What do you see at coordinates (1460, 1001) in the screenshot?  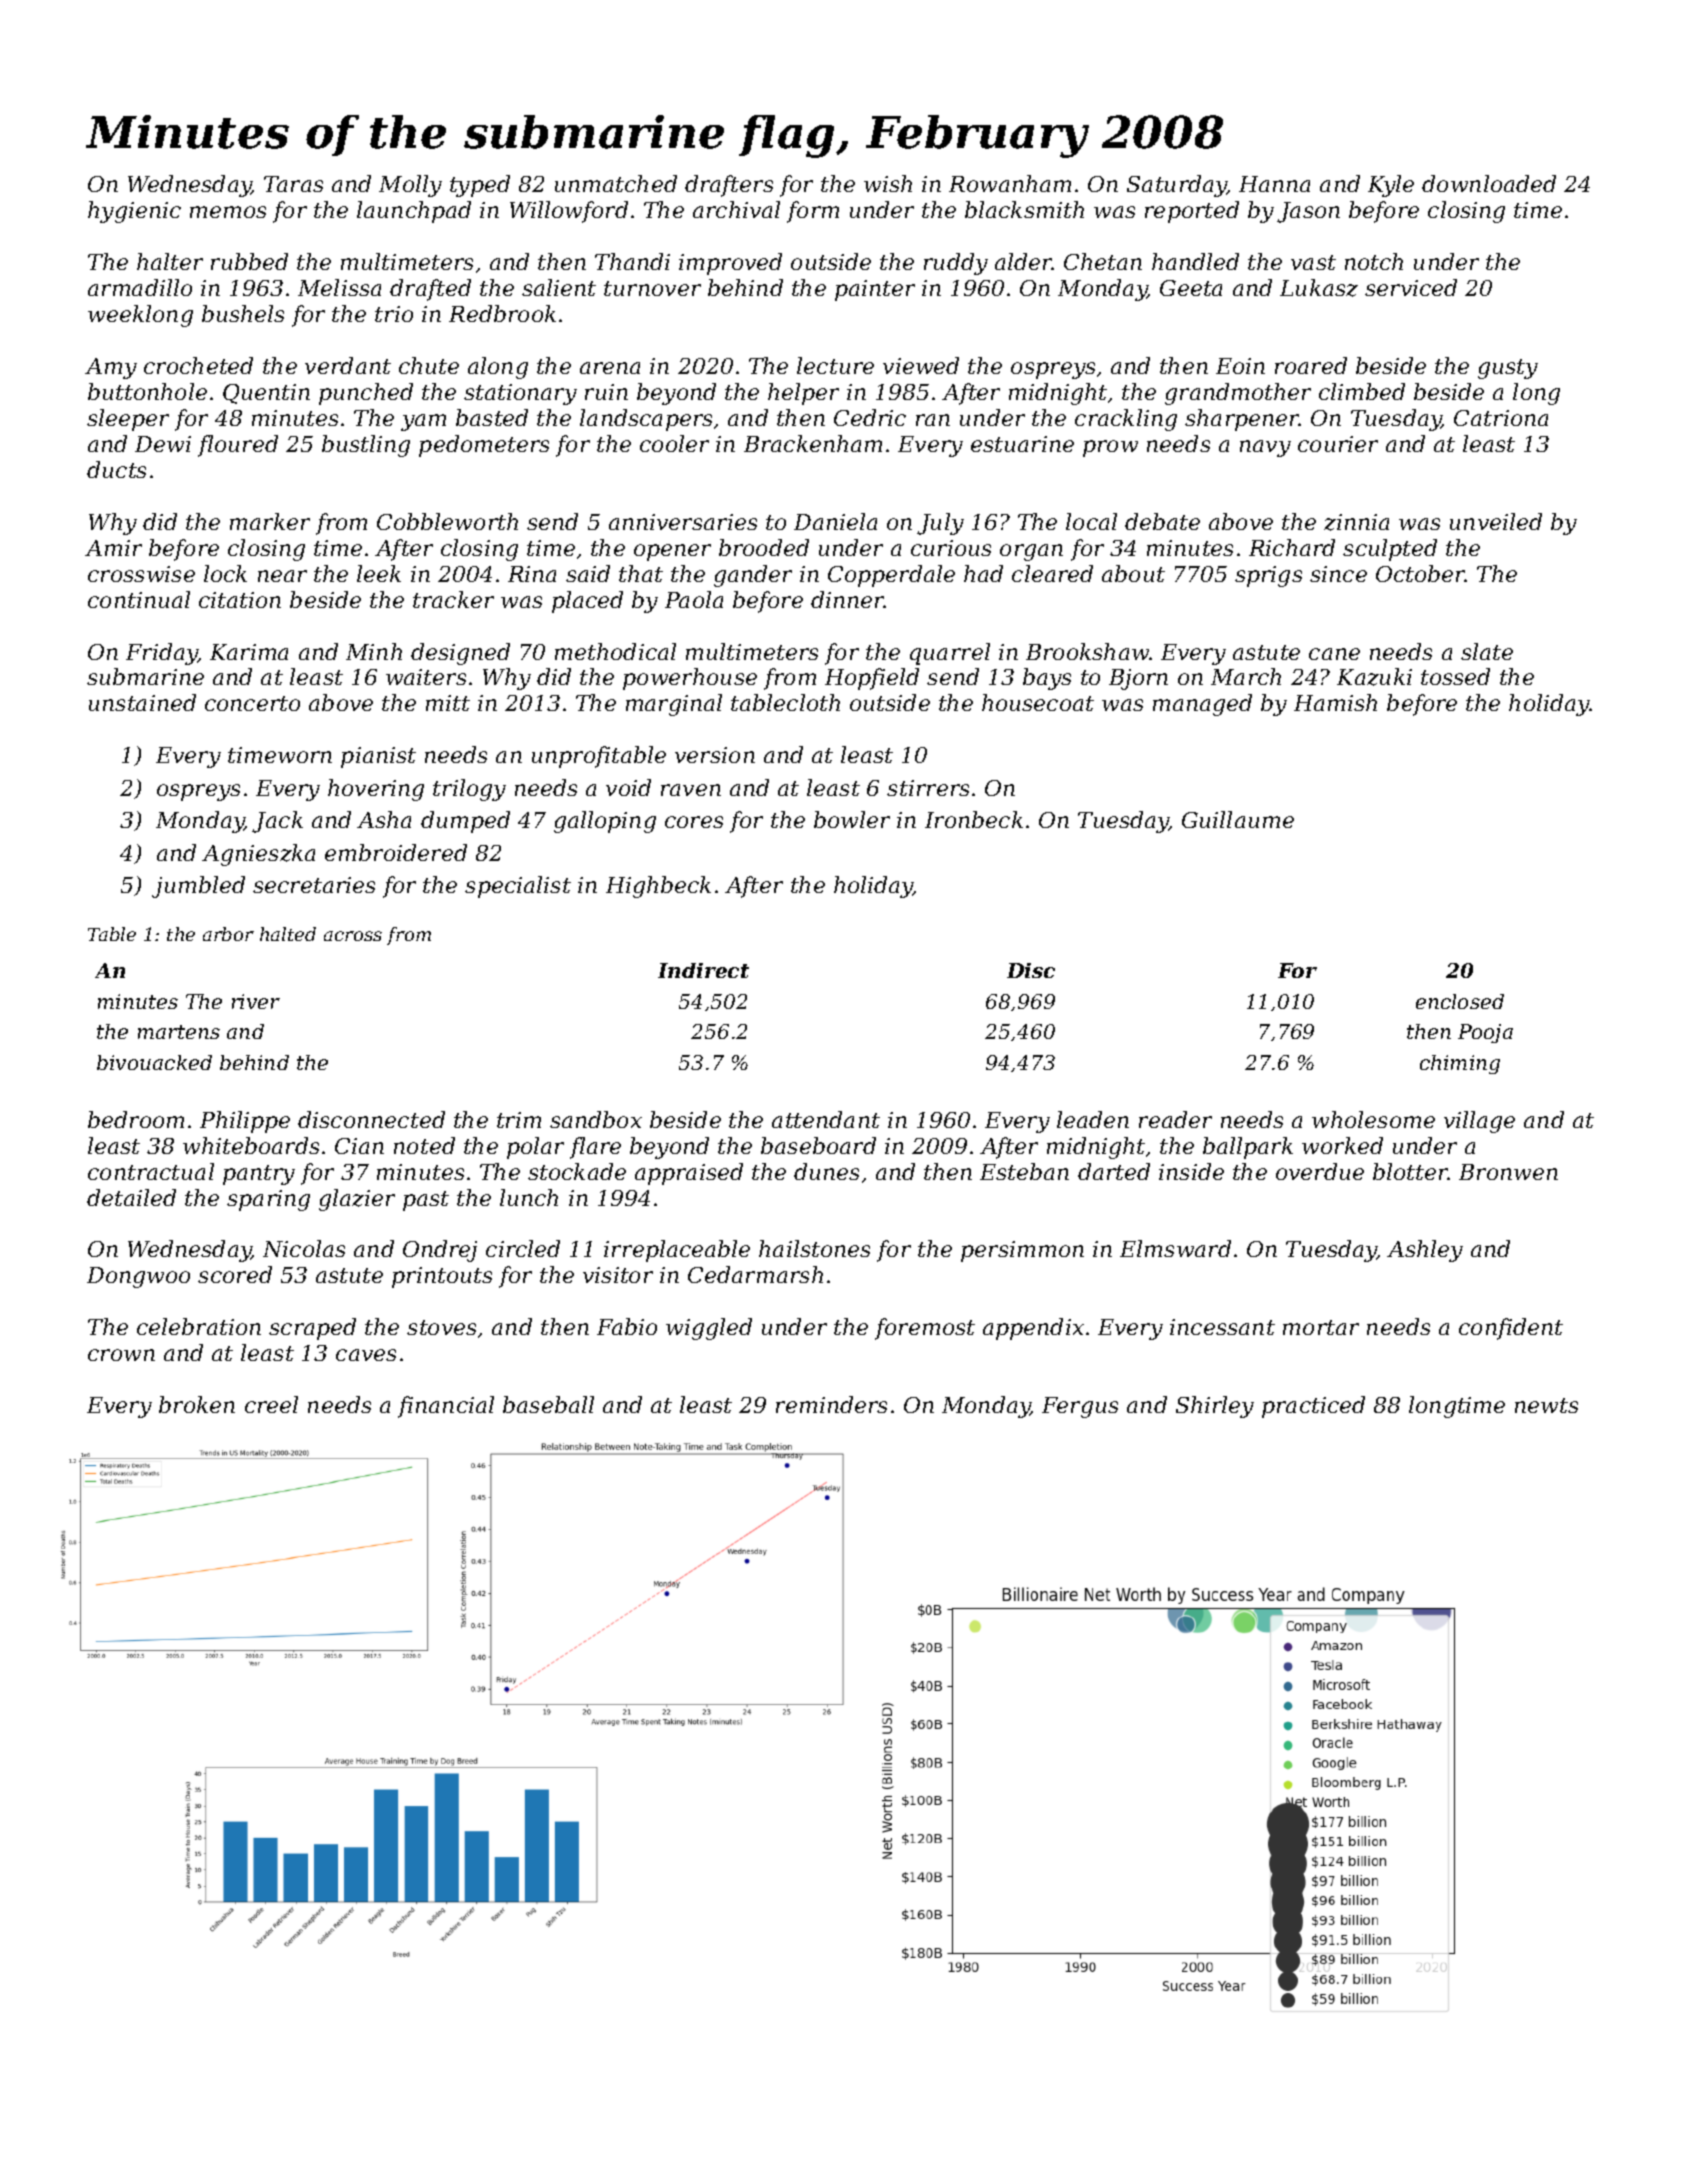 I see `enclosed` at bounding box center [1460, 1001].
